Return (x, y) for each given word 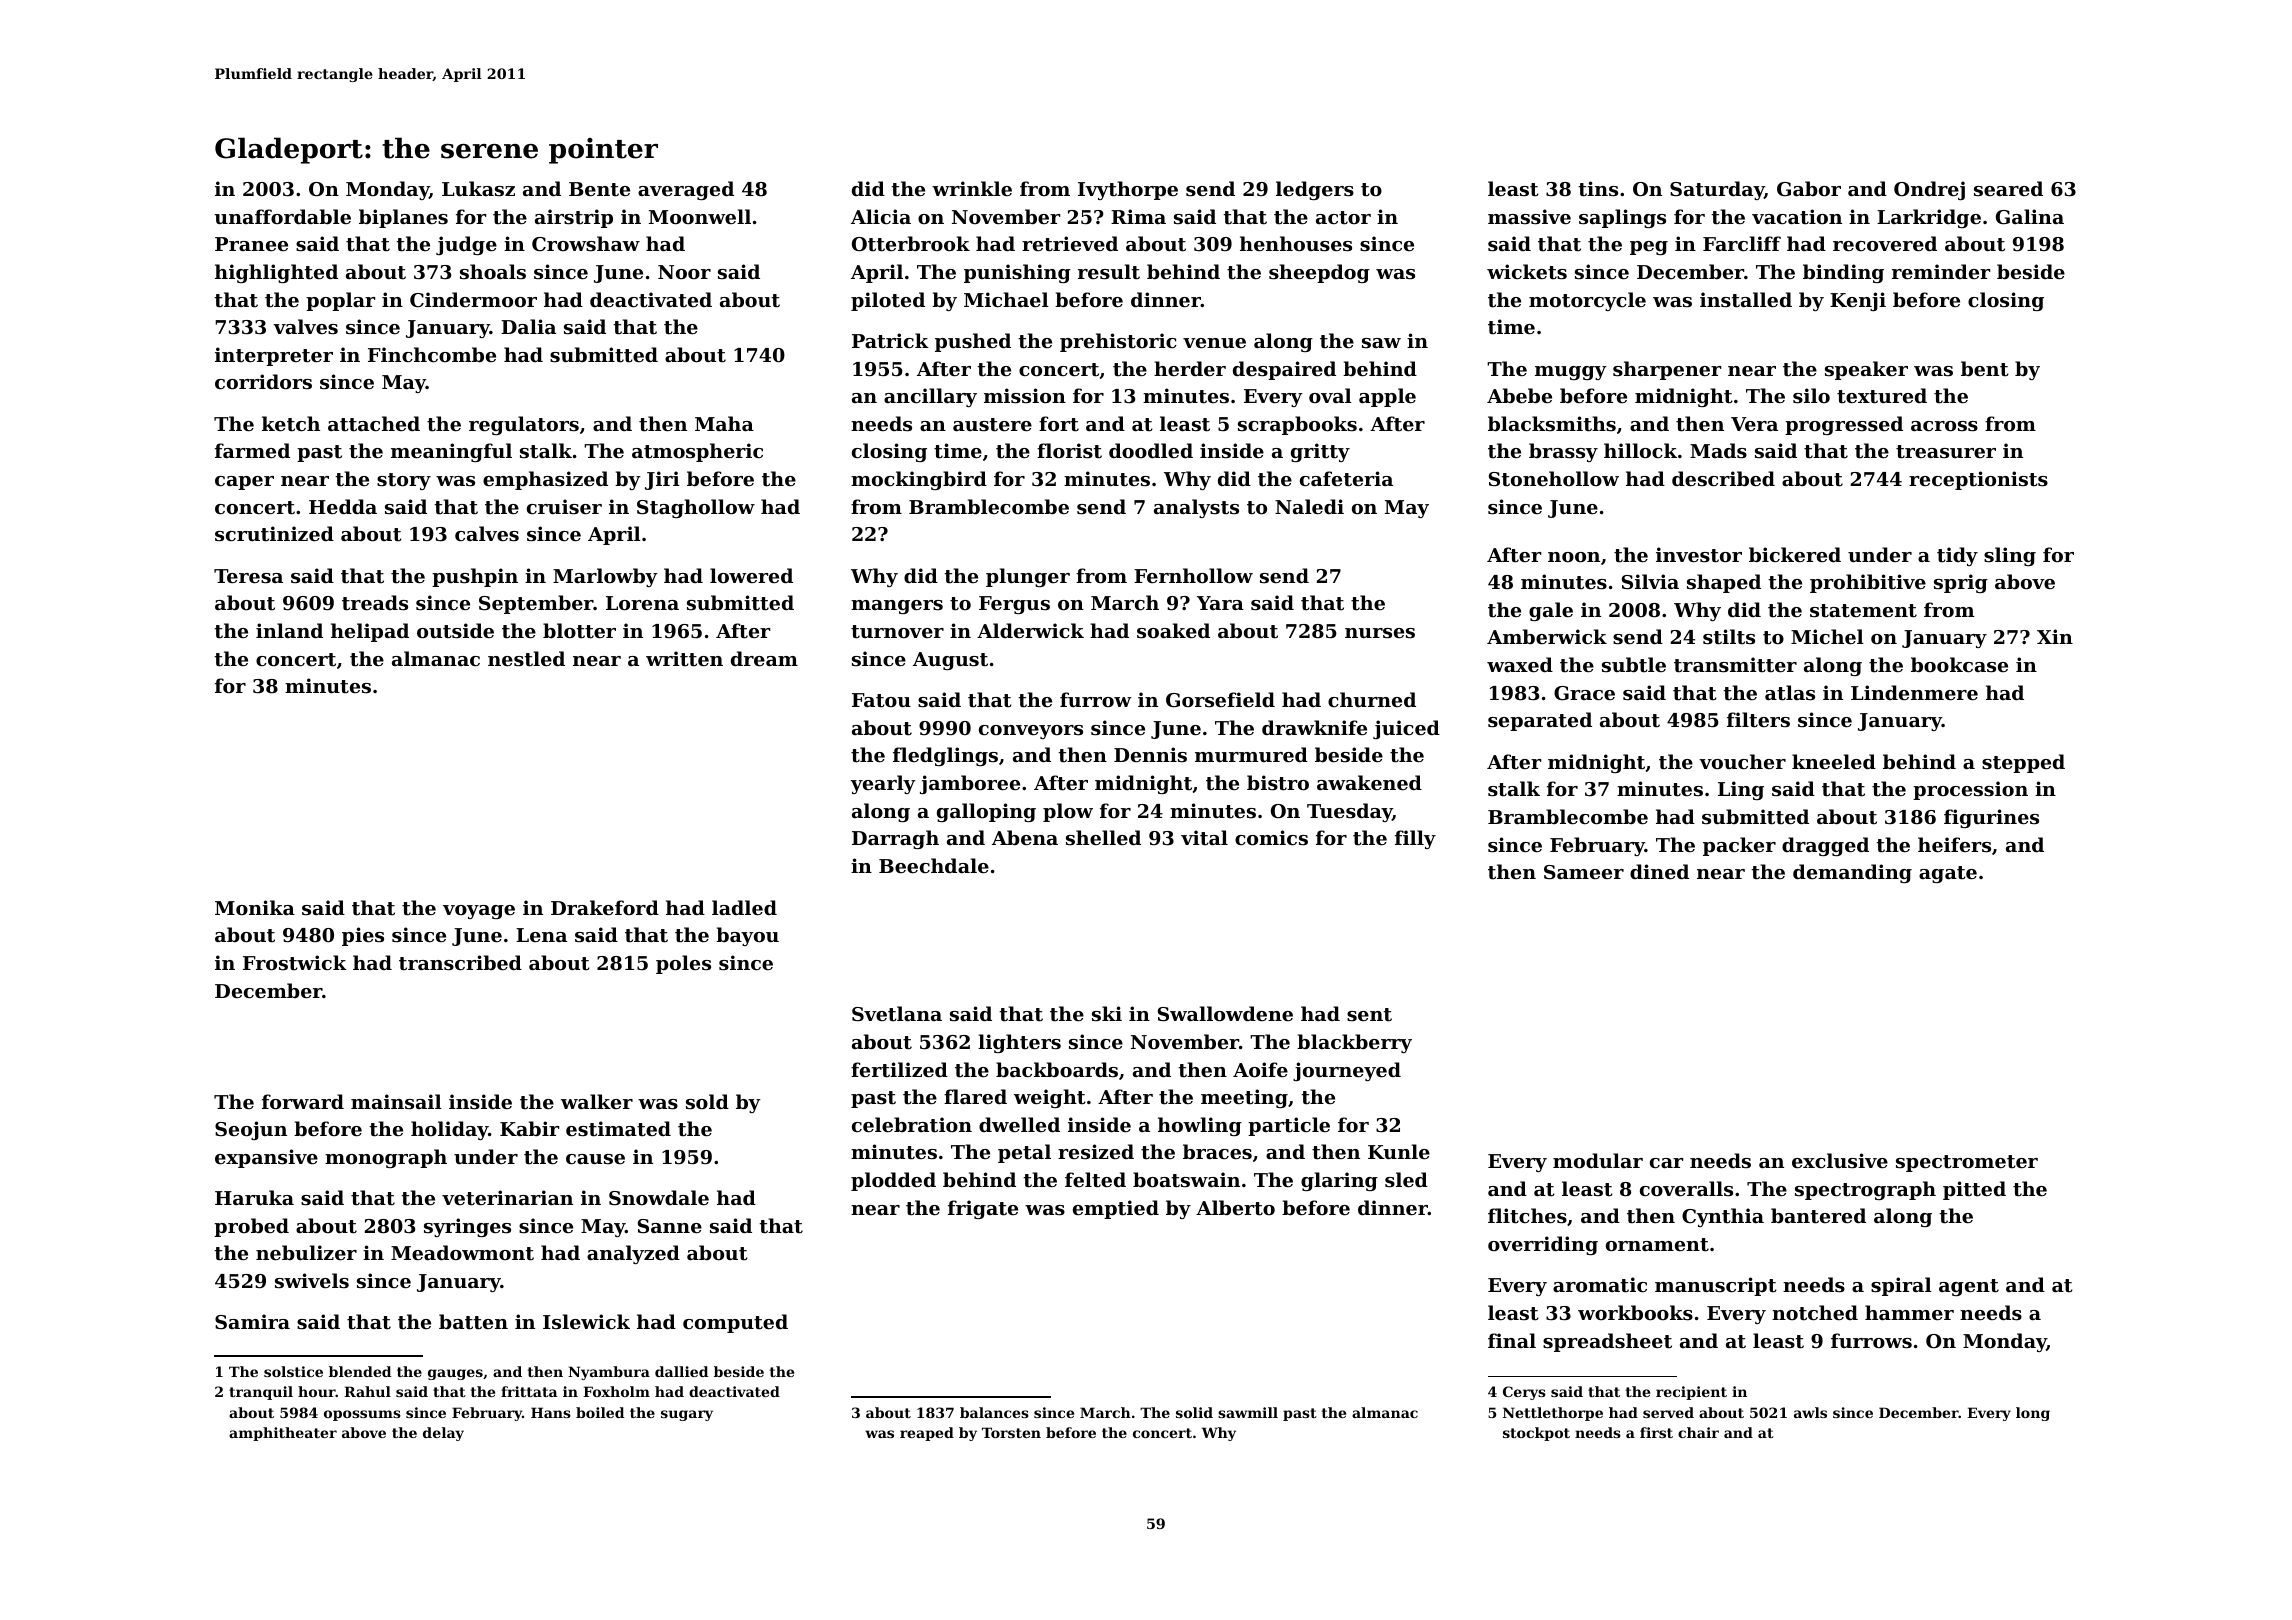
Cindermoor (473, 299)
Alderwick (1030, 630)
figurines (1991, 818)
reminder (1941, 271)
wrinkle (972, 188)
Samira (252, 1321)
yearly (883, 784)
